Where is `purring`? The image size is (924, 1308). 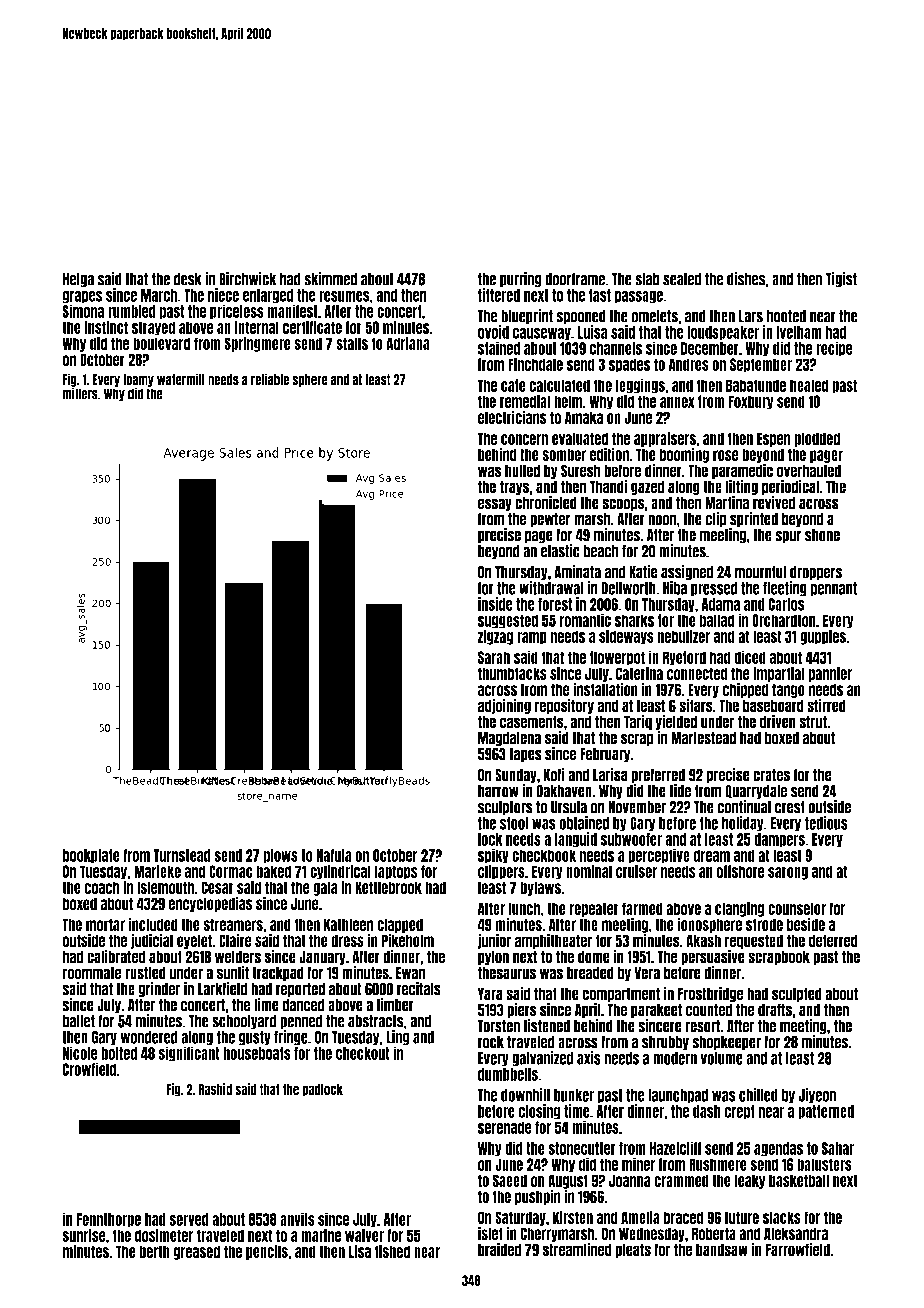
purring is located at coordinates (521, 280).
